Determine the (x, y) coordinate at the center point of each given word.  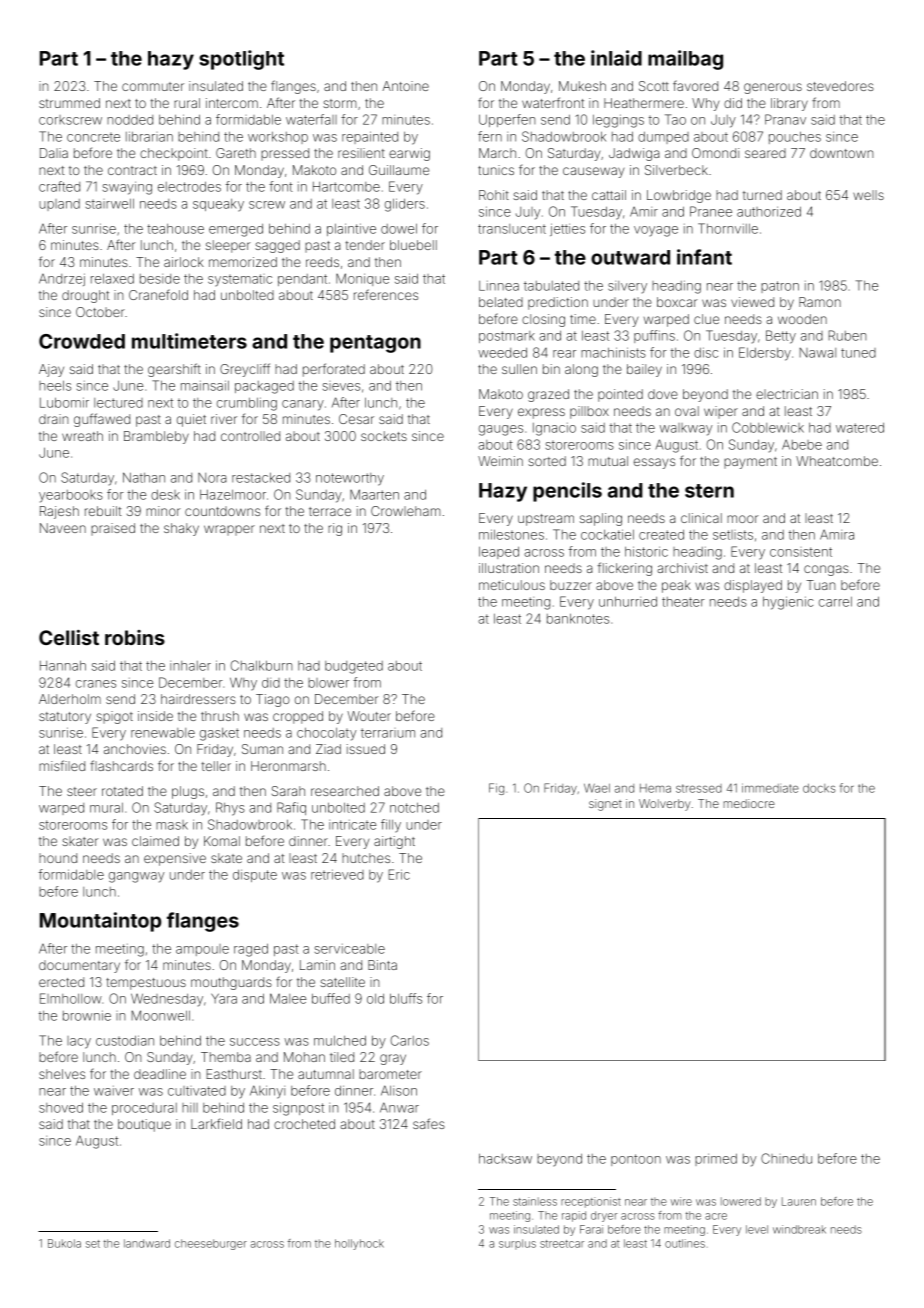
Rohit (494, 195)
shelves (62, 1074)
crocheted (304, 1124)
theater (683, 602)
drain (54, 419)
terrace (330, 511)
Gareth (236, 153)
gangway (136, 877)
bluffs (406, 998)
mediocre (749, 803)
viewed (752, 302)
